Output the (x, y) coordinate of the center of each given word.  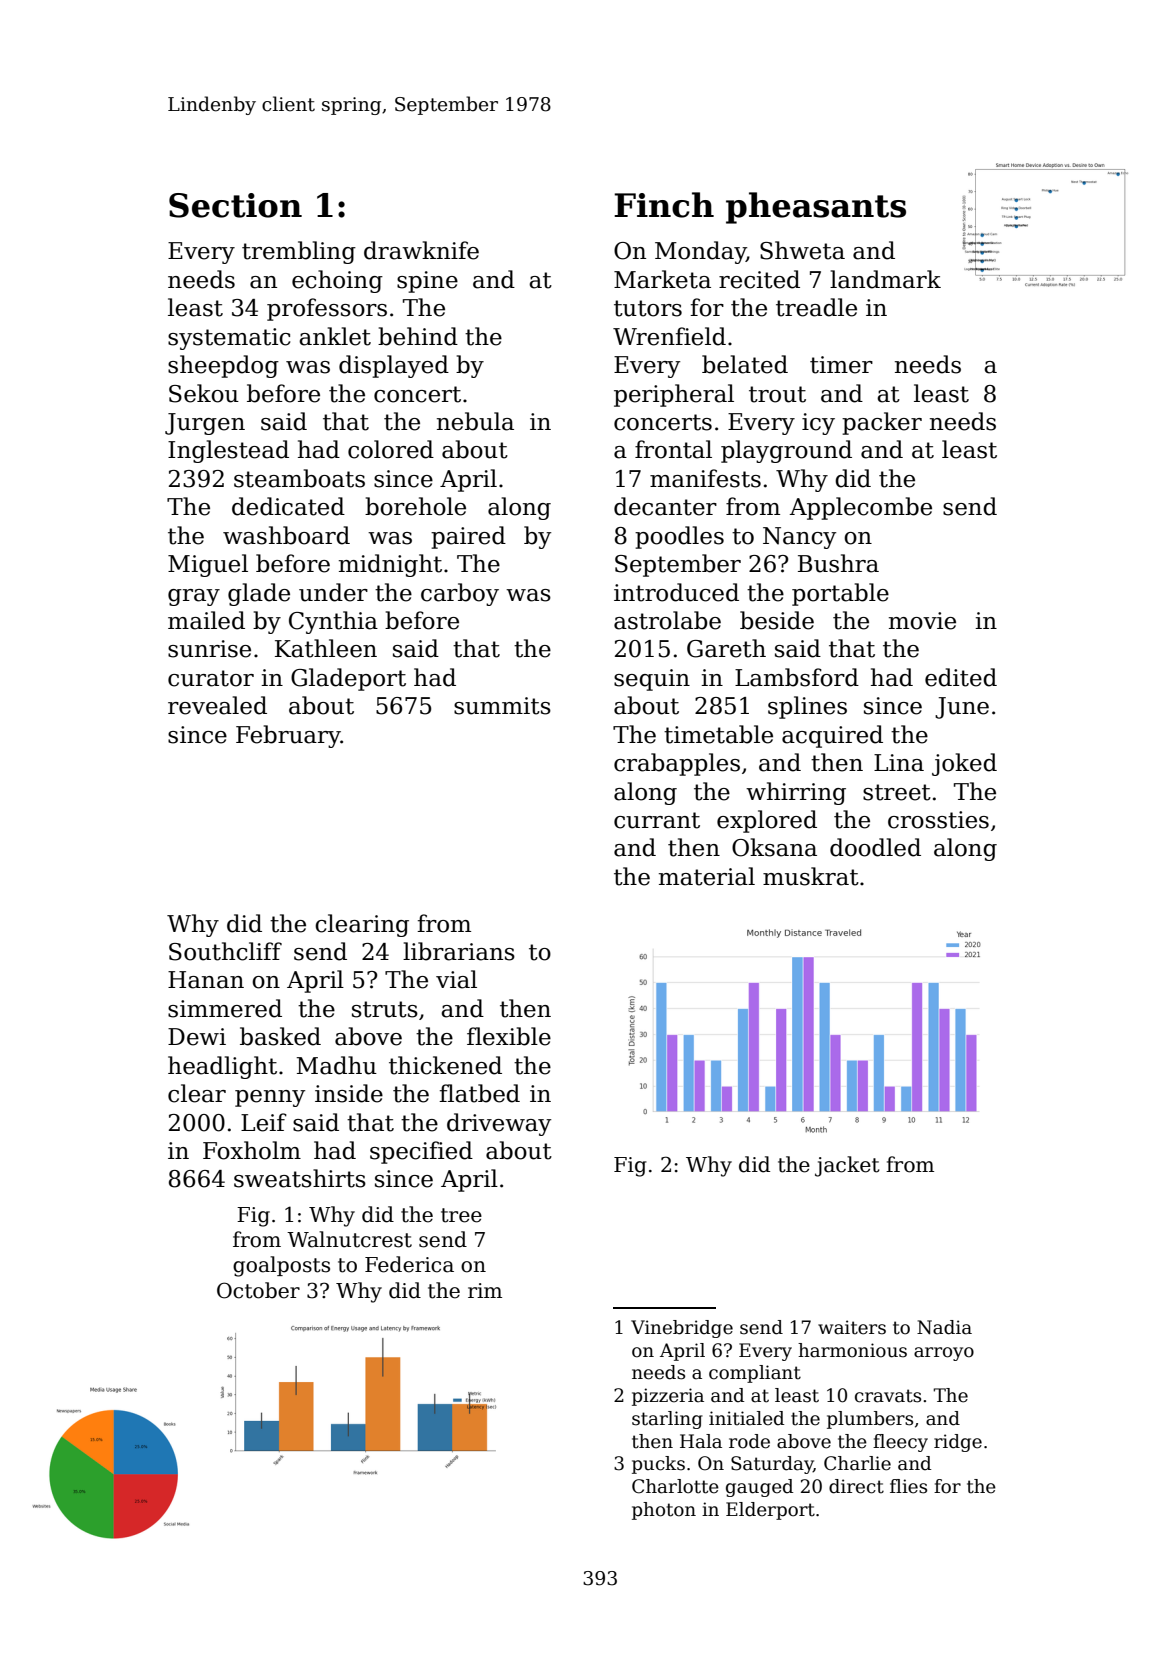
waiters (852, 1327)
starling (667, 1420)
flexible (509, 1036)
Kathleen (326, 648)
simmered (225, 1008)
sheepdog (223, 366)
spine (427, 282)
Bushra (838, 563)
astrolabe (667, 620)
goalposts (281, 1266)
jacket (847, 1166)
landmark (885, 279)
